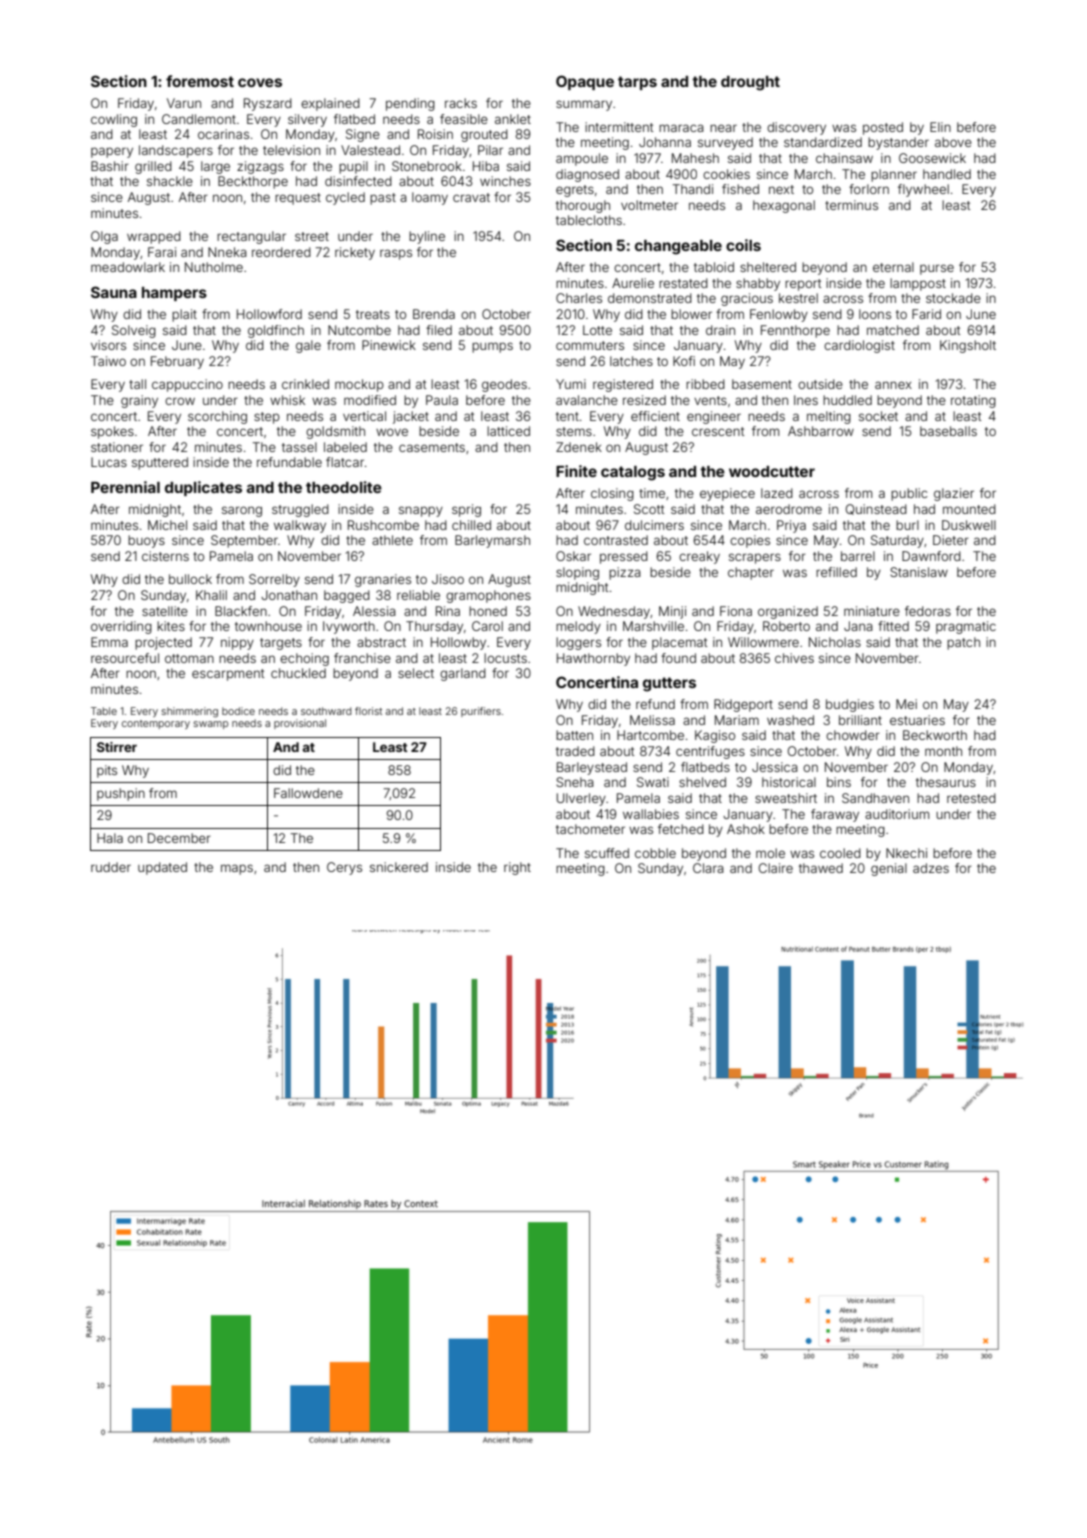 This screenshot has width=1087, height=1538. I want to click on foremost, so click(200, 81).
